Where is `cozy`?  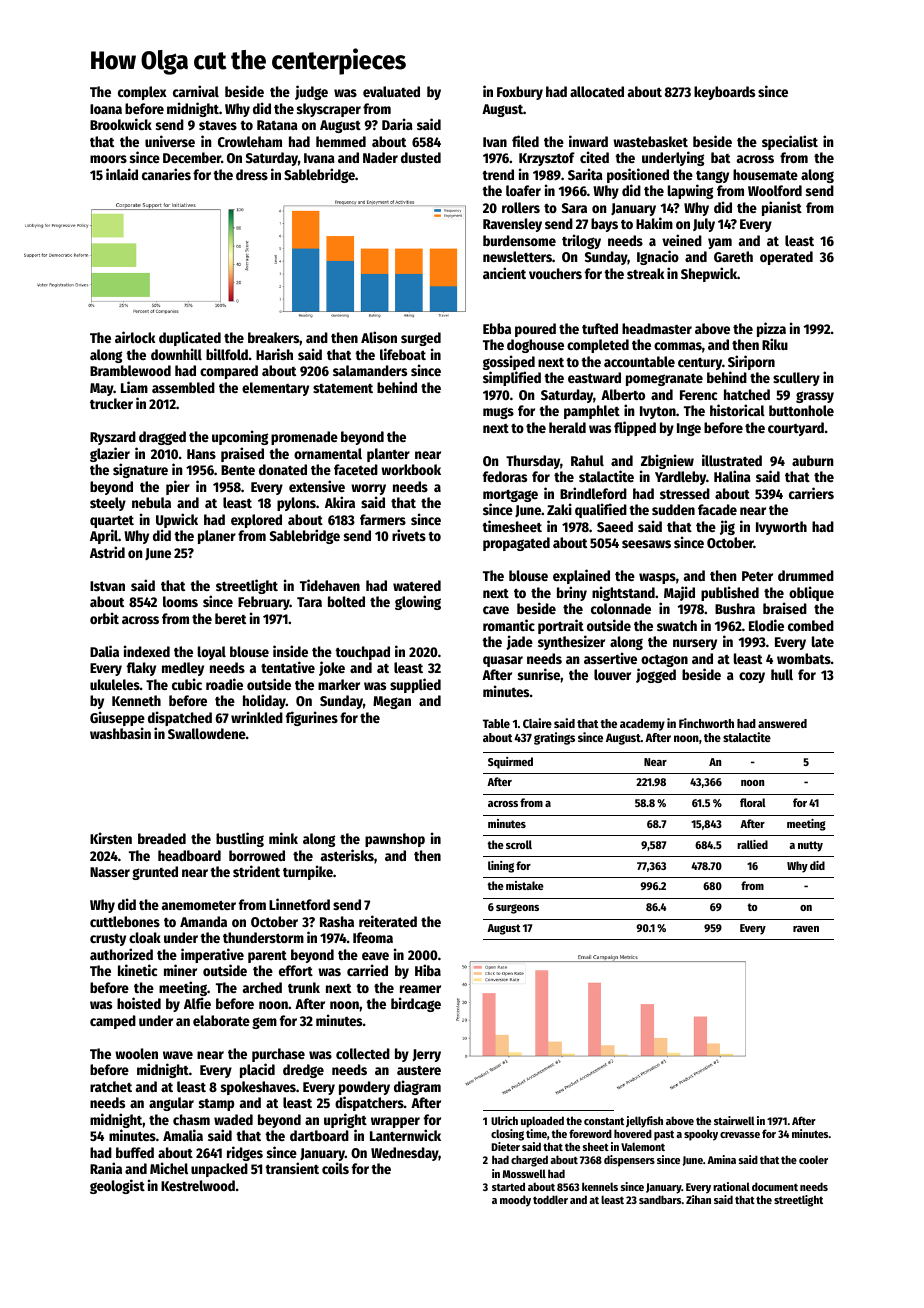
cozy is located at coordinates (752, 677).
